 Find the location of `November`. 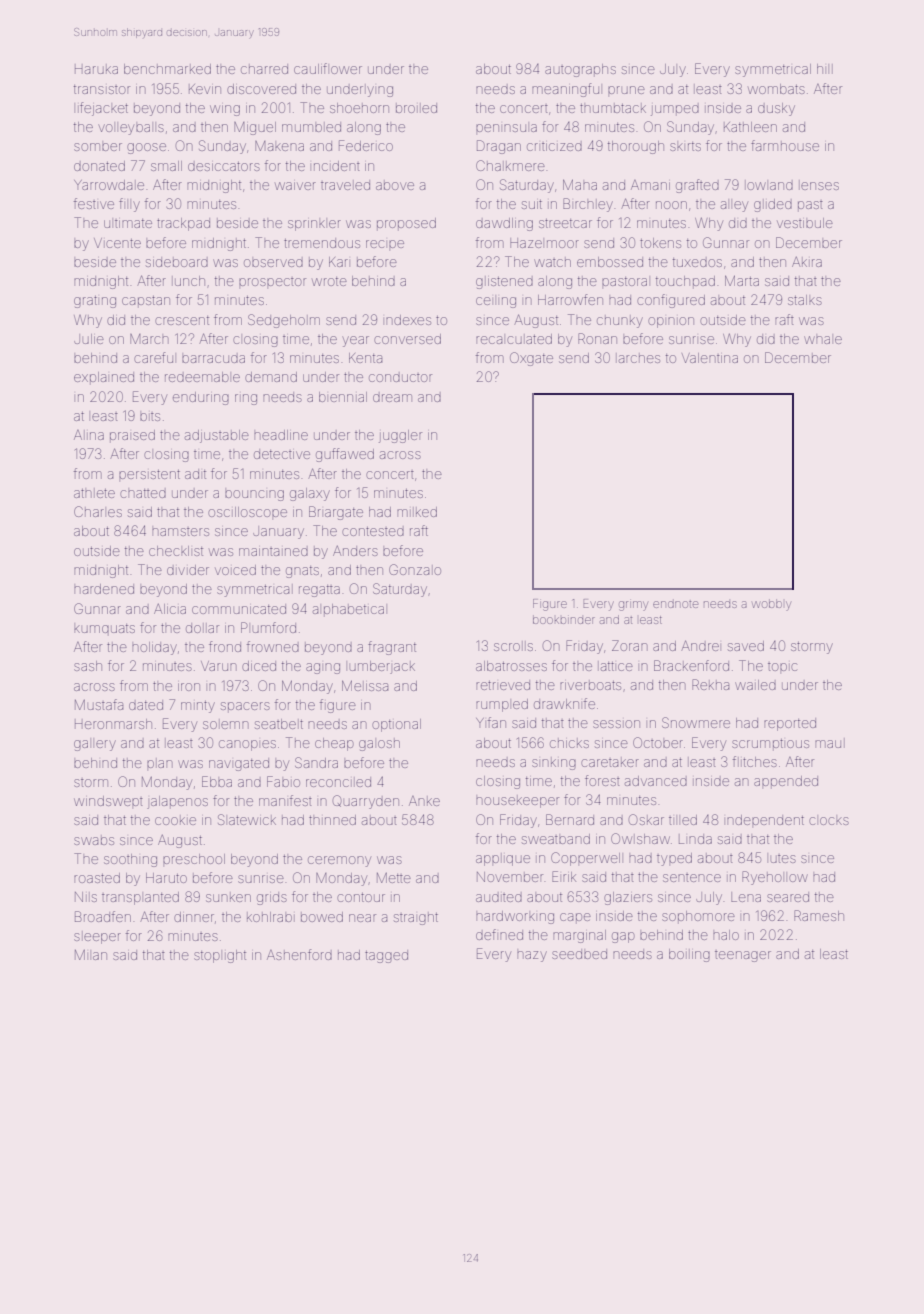

November is located at coordinates (510, 877).
